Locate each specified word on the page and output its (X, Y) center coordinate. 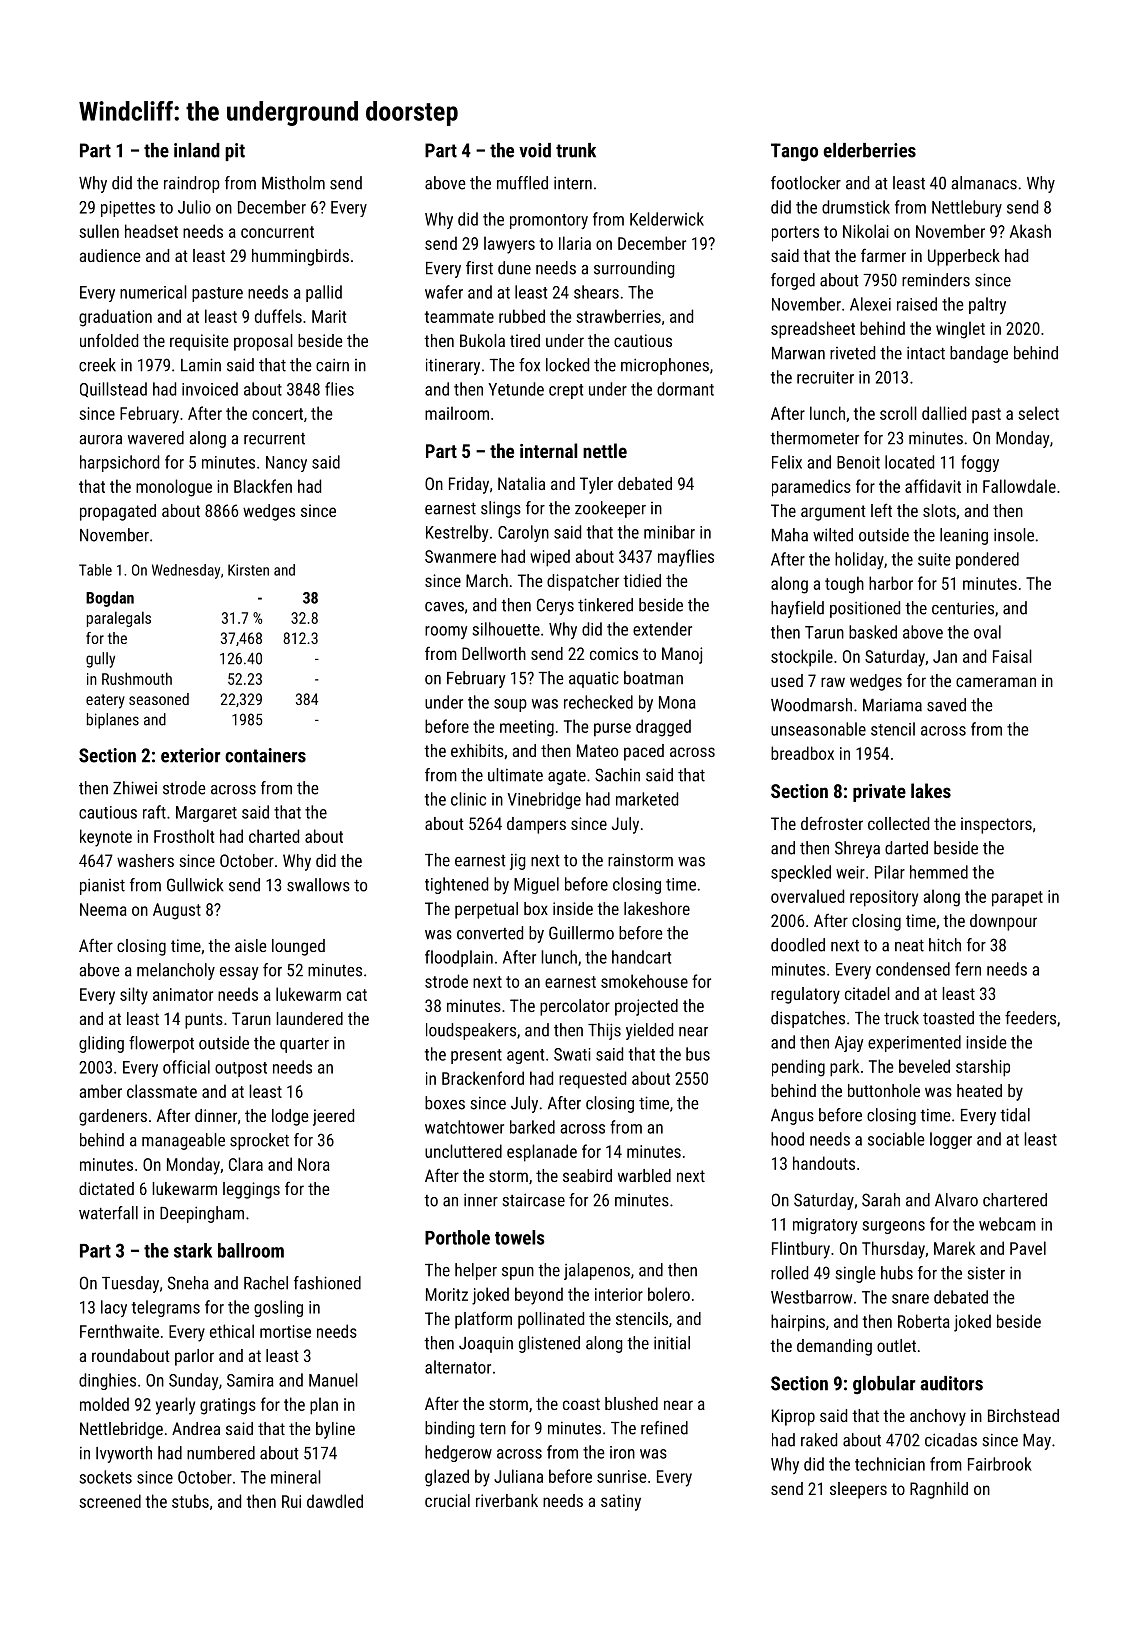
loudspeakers (471, 1031)
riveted (852, 353)
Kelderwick (667, 219)
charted (274, 836)
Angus (792, 1117)
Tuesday (130, 1284)
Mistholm (293, 183)
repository (884, 898)
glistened (549, 1344)
